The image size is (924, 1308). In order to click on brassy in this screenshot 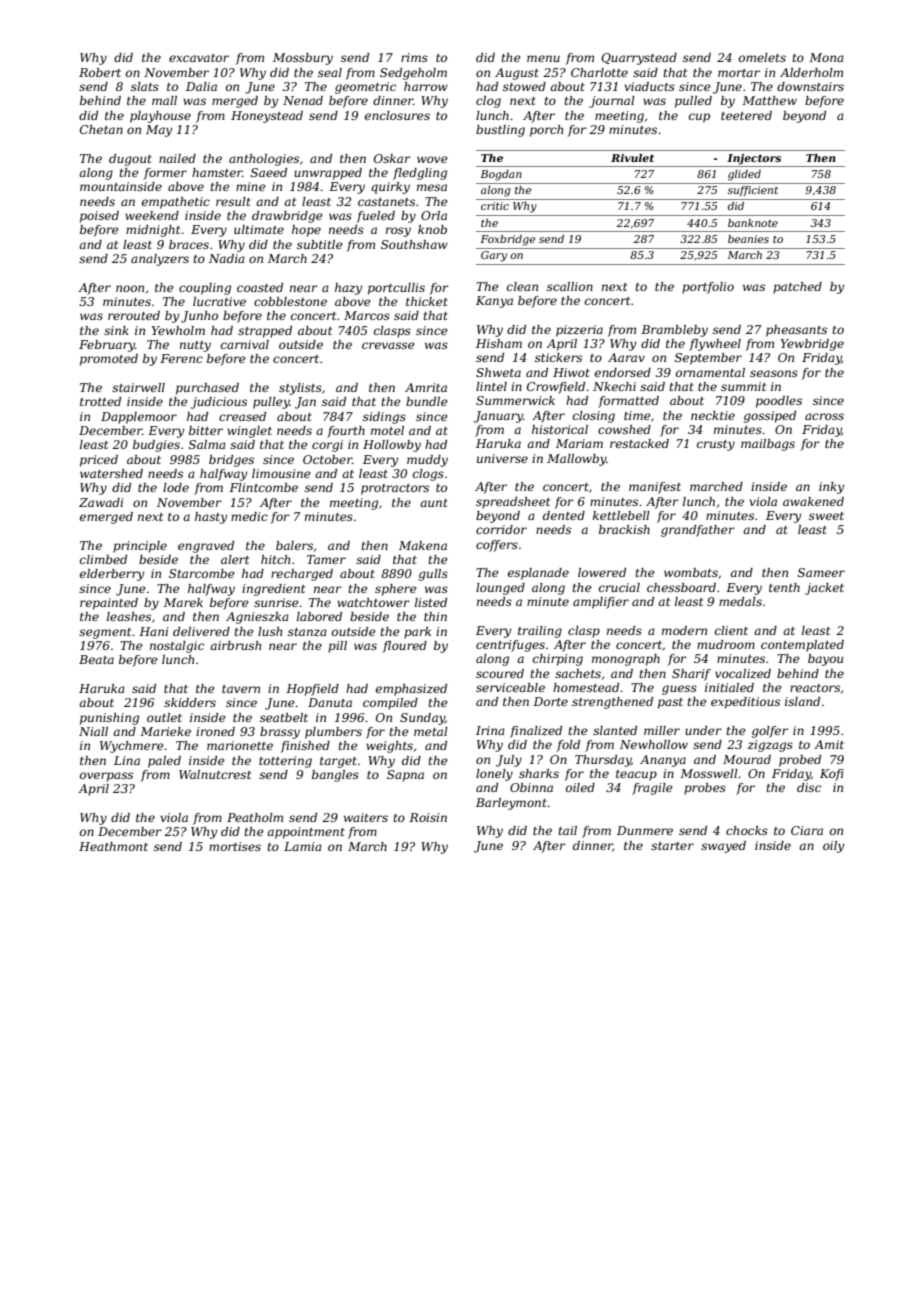, I will do `click(280, 733)`.
